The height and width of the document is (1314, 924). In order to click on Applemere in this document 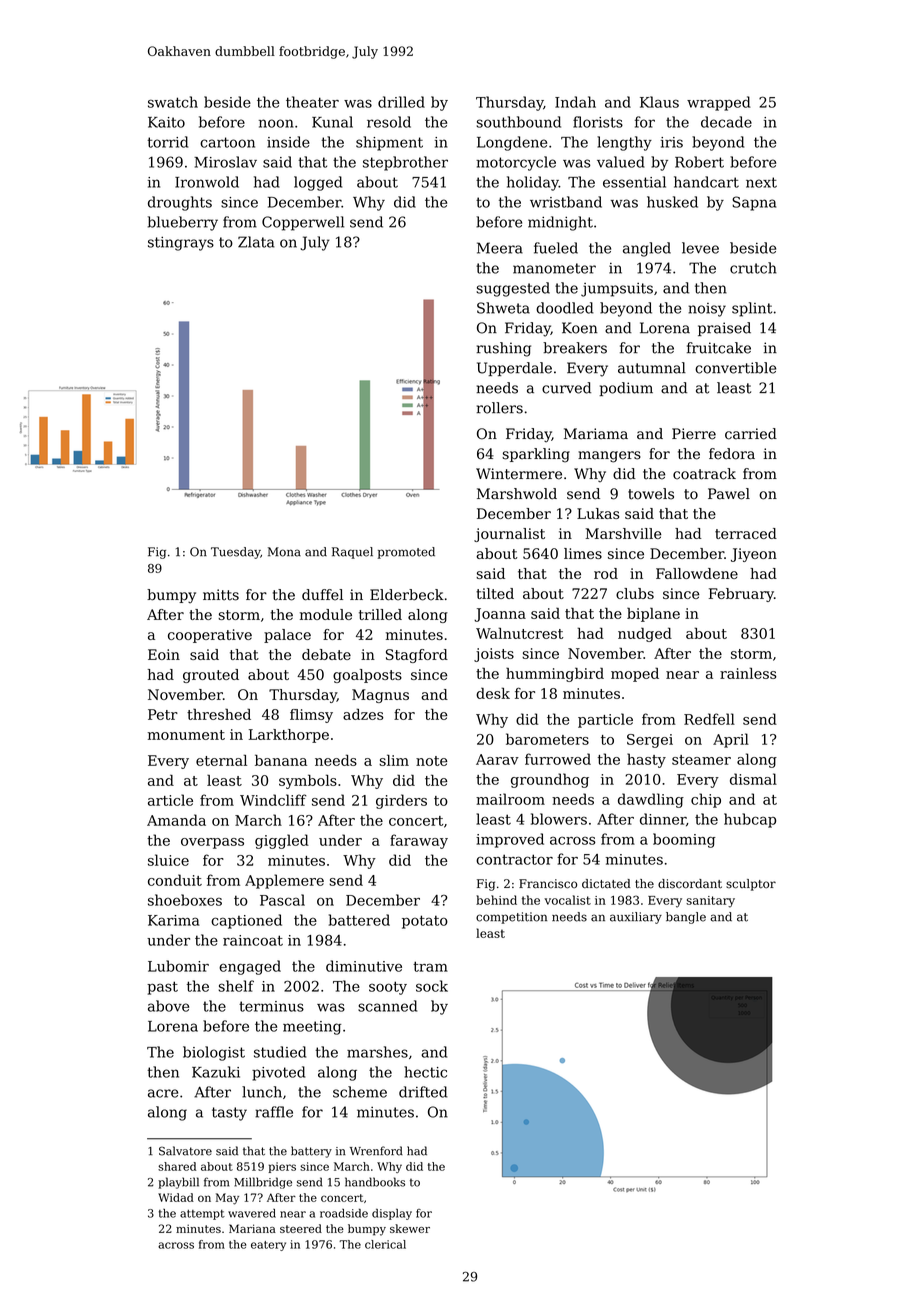, I will do `click(284, 881)`.
